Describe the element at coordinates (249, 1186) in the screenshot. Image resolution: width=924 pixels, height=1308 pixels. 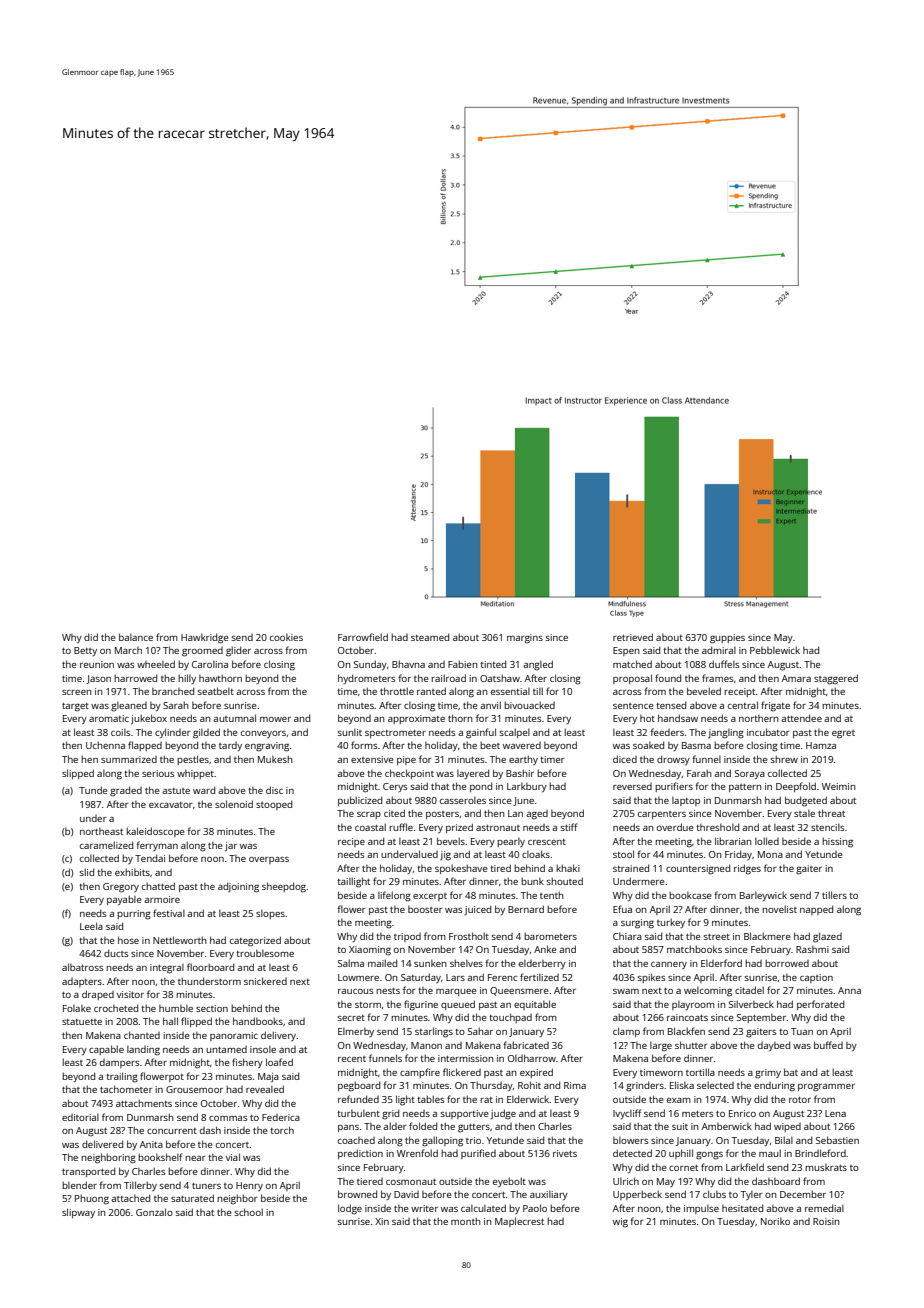
I see `Henry` at that location.
